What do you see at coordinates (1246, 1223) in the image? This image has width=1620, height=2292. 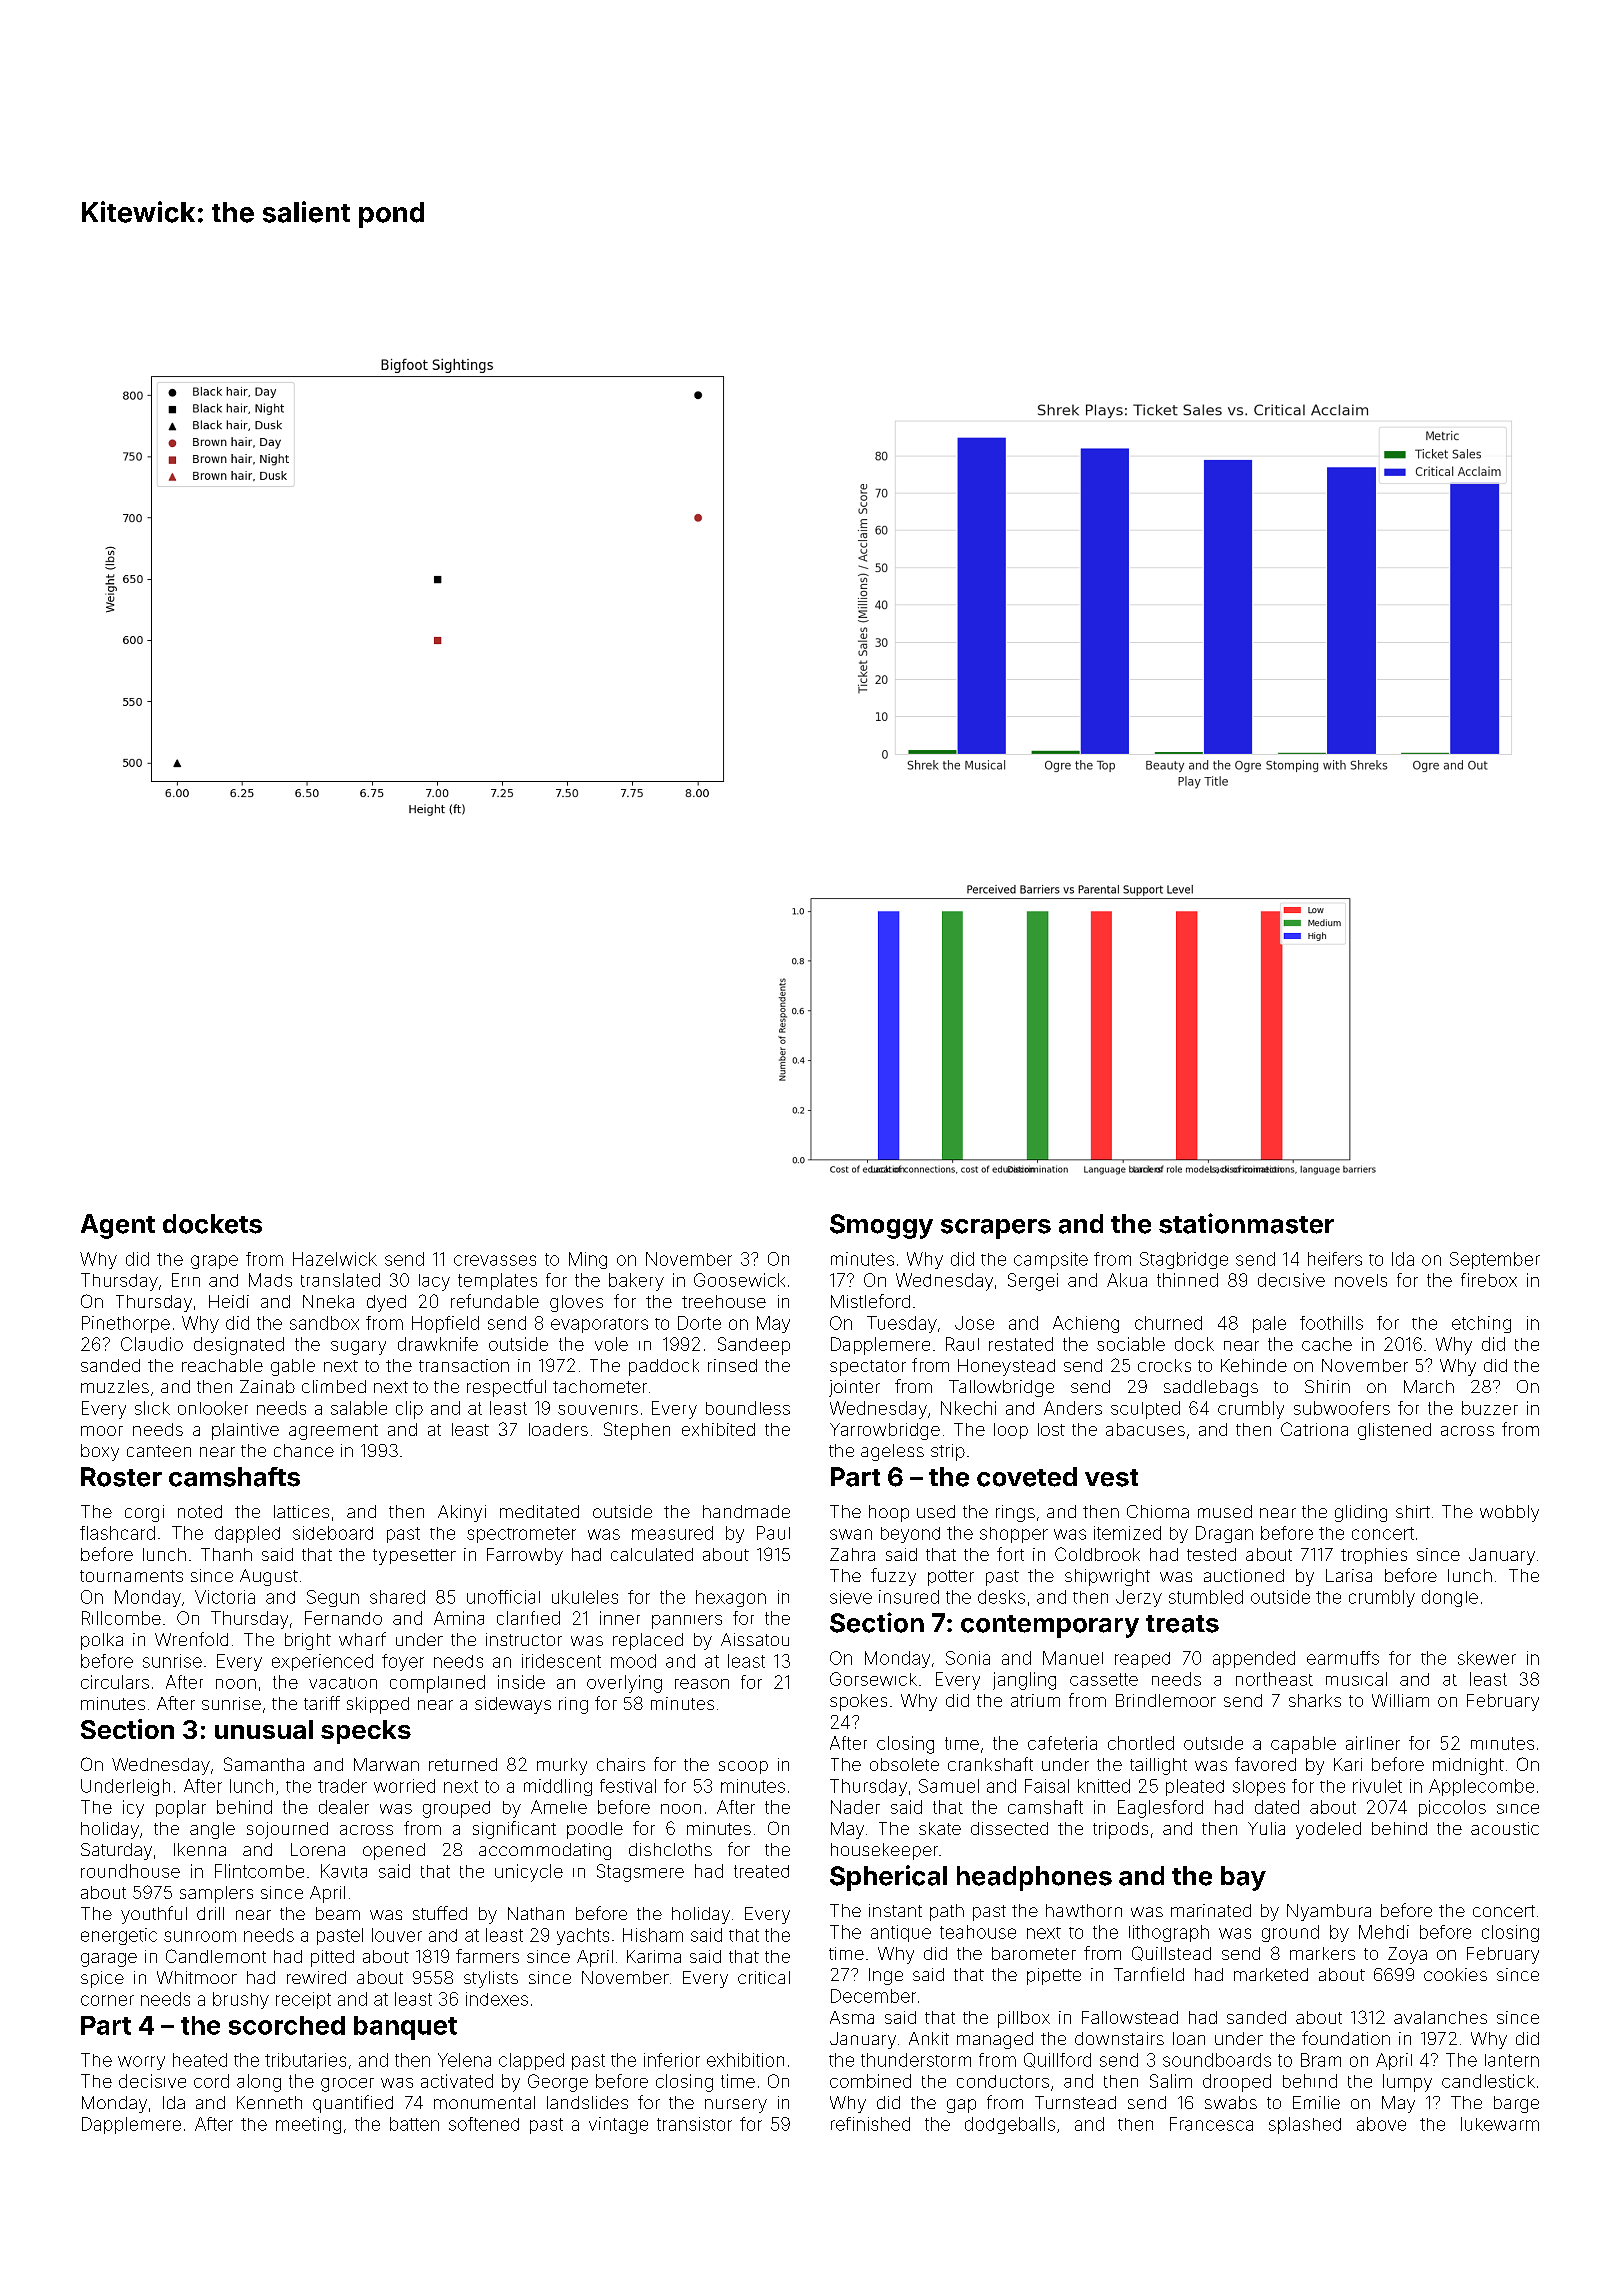 I see `stationmaster` at bounding box center [1246, 1223].
